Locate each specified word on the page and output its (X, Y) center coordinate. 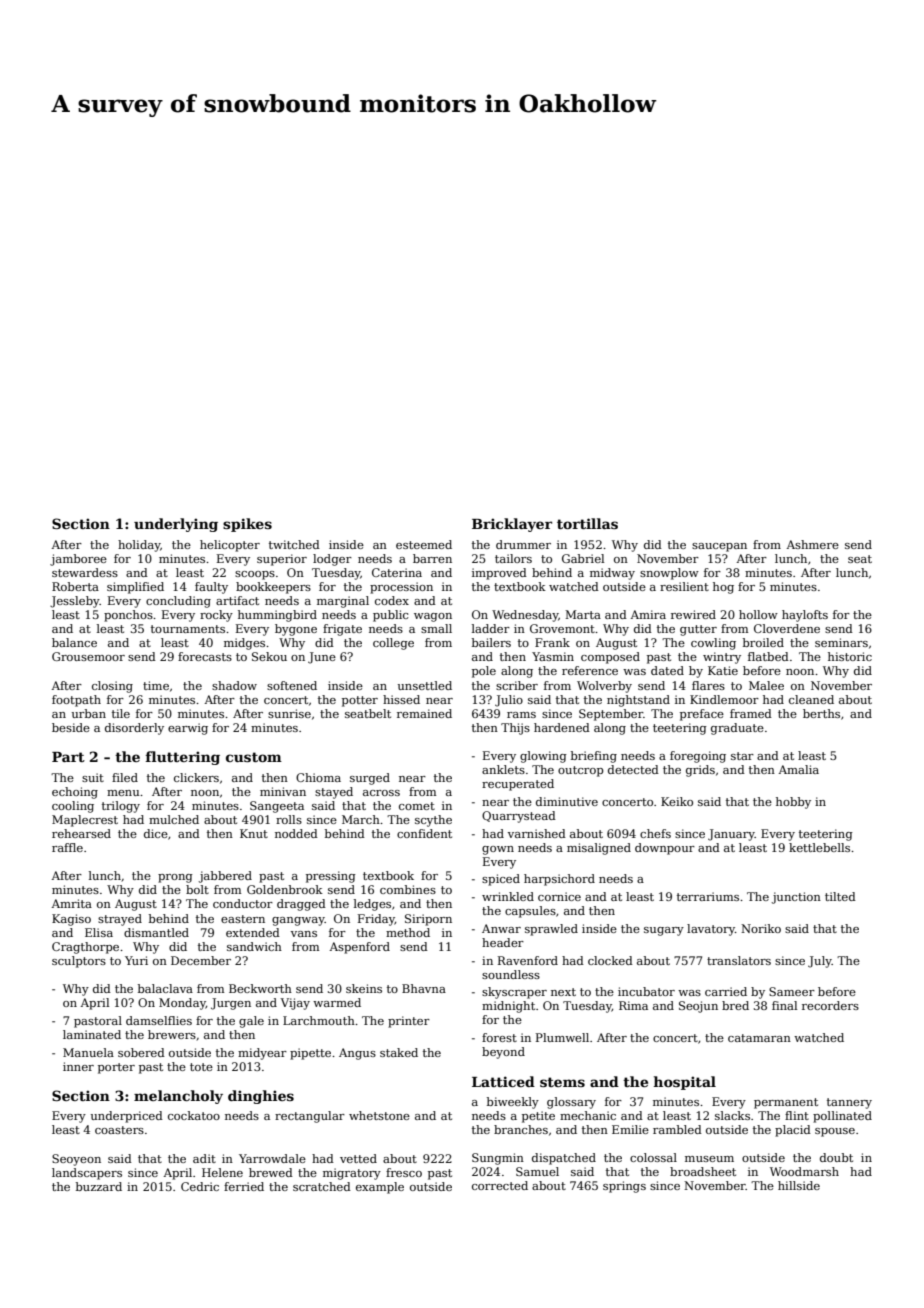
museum (709, 1159)
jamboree (78, 560)
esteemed (424, 544)
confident (424, 833)
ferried (244, 1186)
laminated (92, 1034)
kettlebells (819, 847)
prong (175, 878)
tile (121, 713)
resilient (684, 586)
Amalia (798, 769)
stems (562, 1082)
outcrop (581, 771)
